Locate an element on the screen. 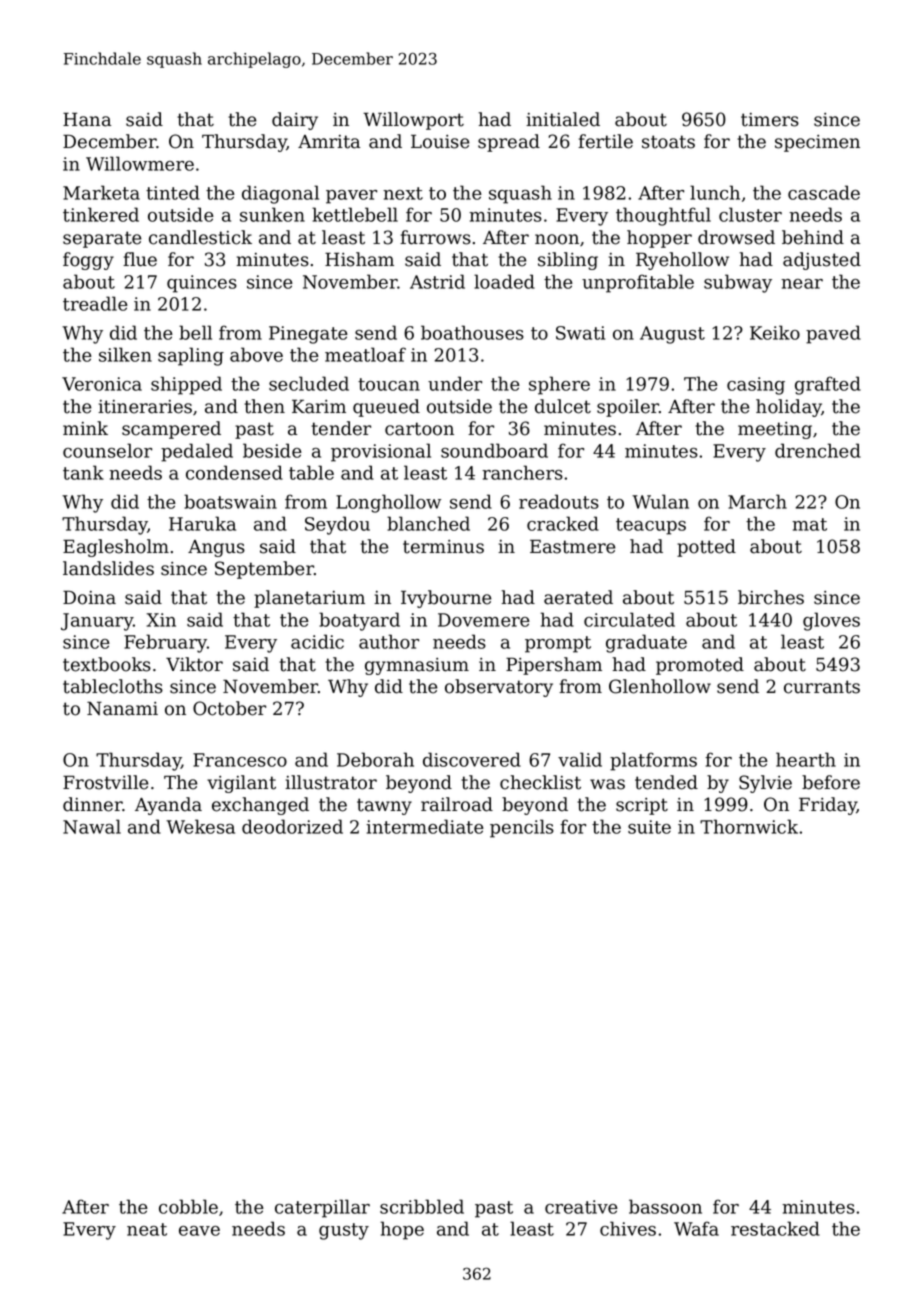 This screenshot has width=924, height=1314. lunch is located at coordinates (715, 192).
